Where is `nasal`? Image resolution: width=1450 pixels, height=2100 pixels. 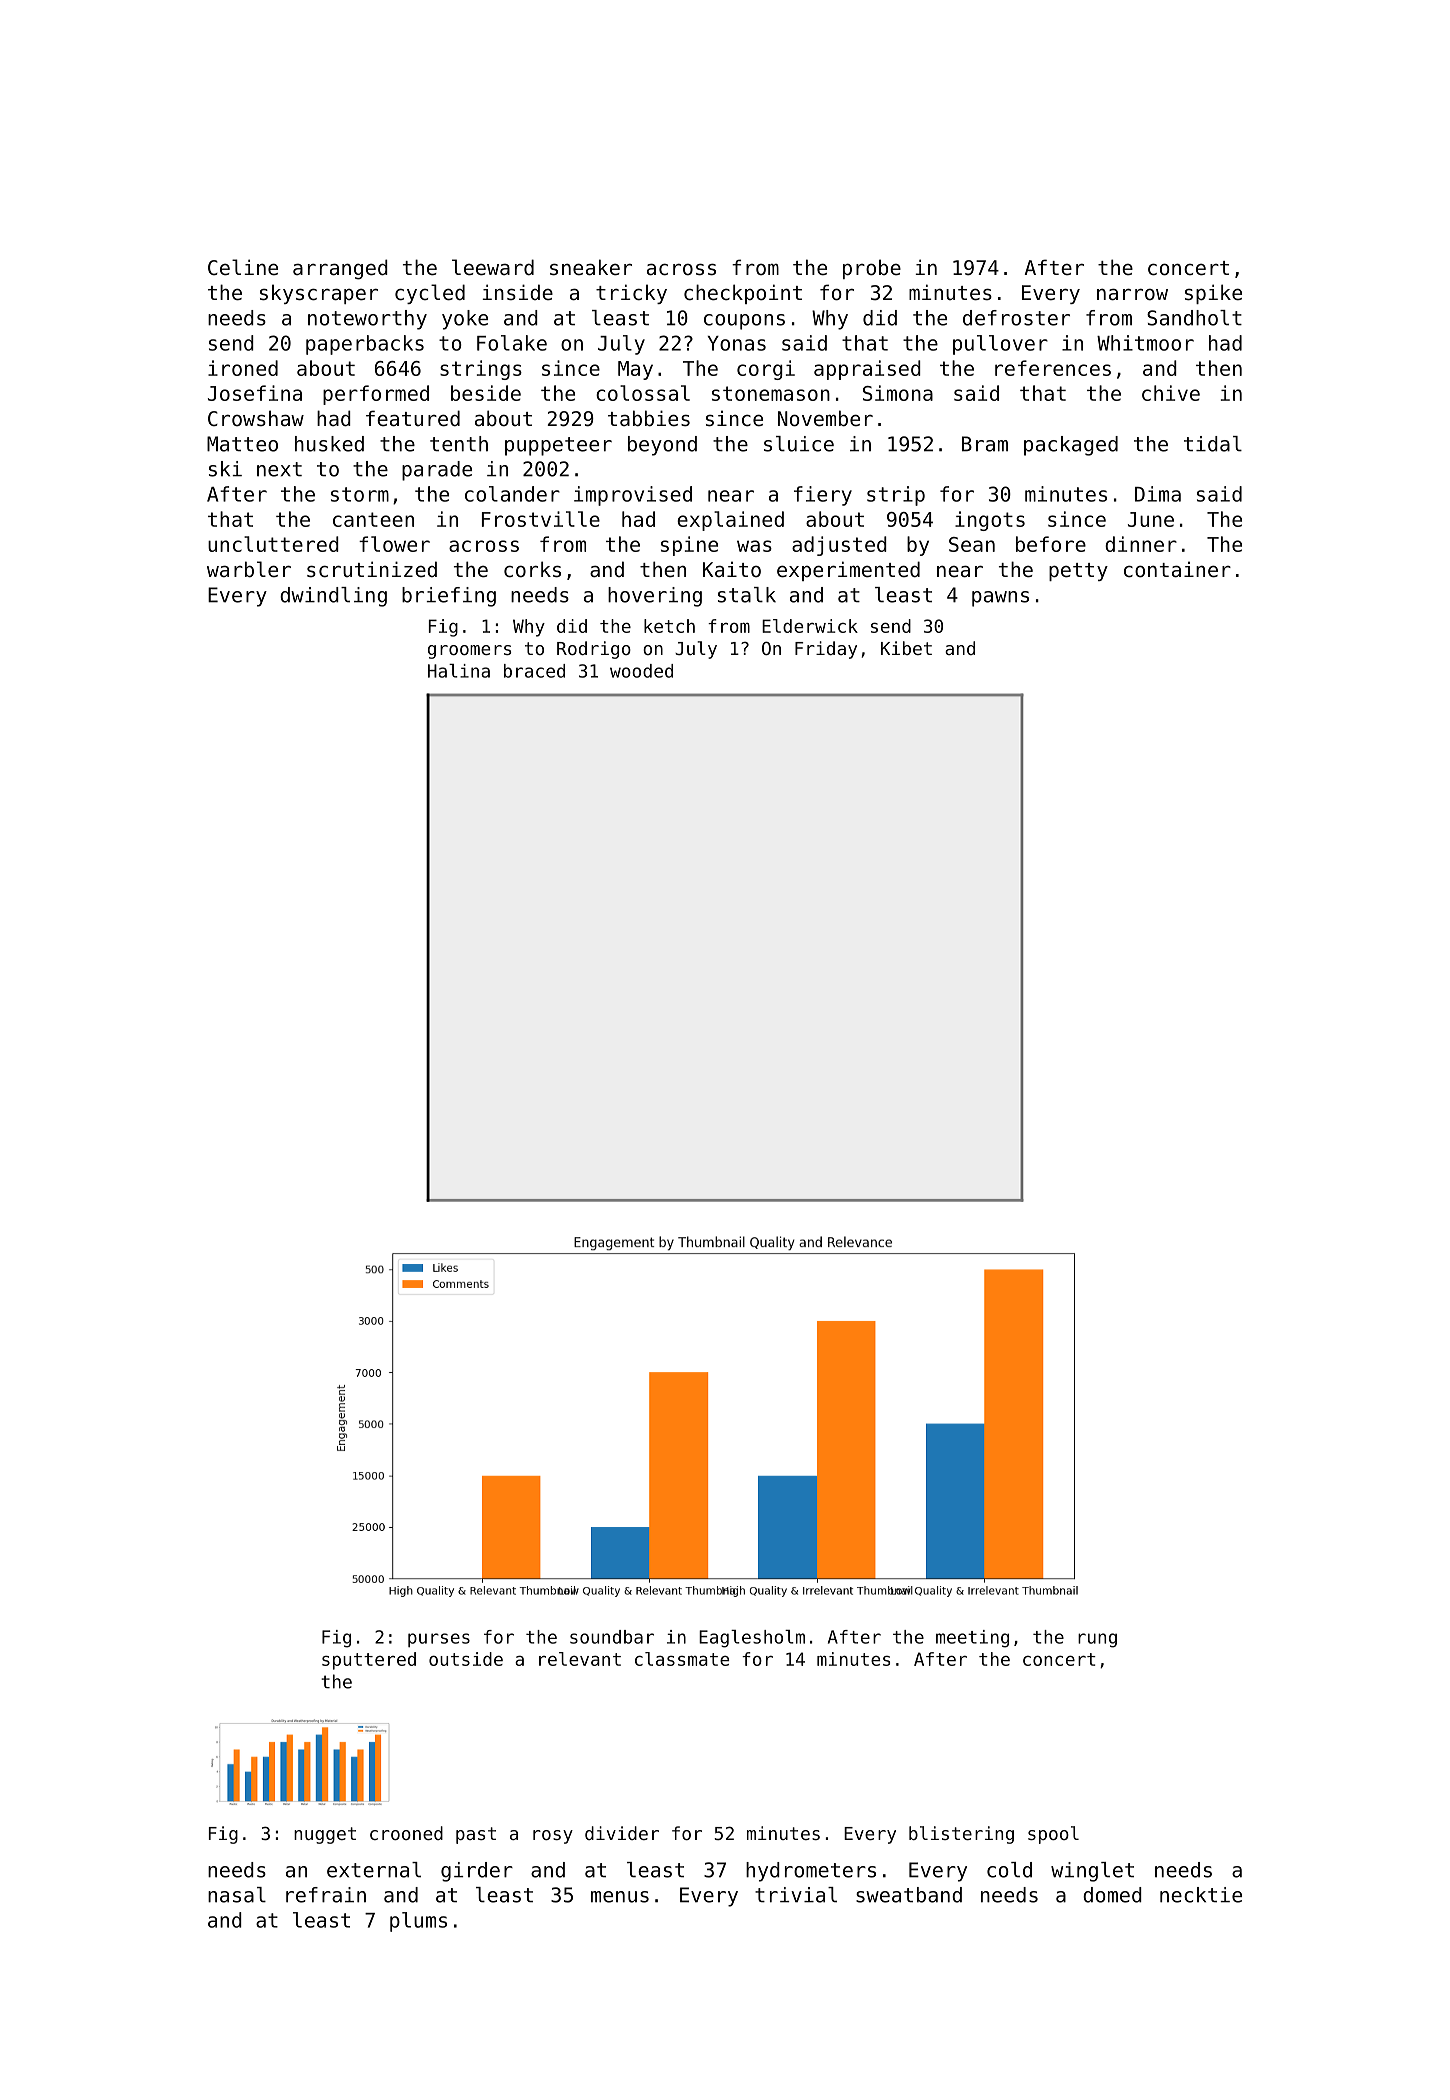 nasal is located at coordinates (237, 1895).
